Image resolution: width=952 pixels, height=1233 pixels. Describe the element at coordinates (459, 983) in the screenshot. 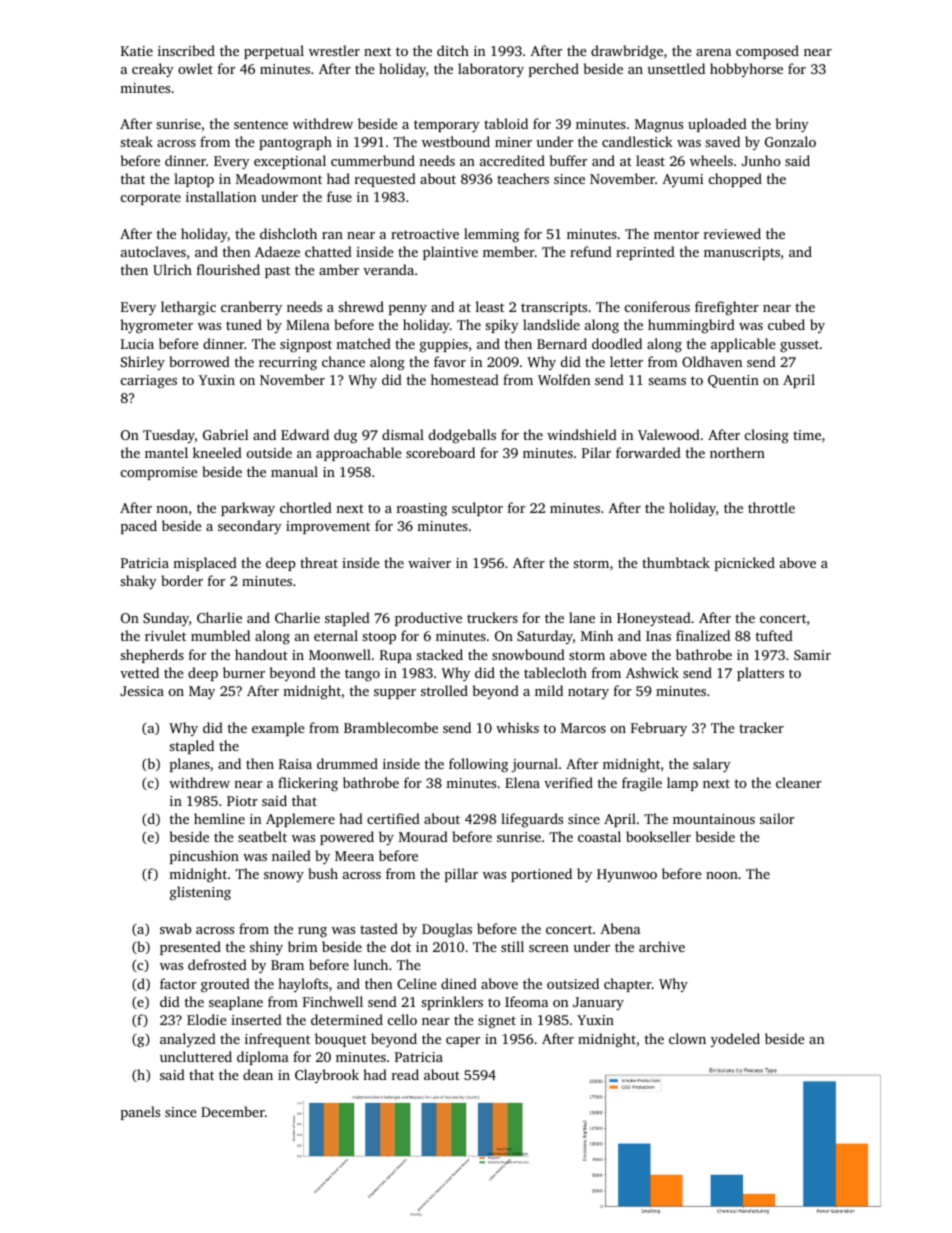

I see `dined` at that location.
